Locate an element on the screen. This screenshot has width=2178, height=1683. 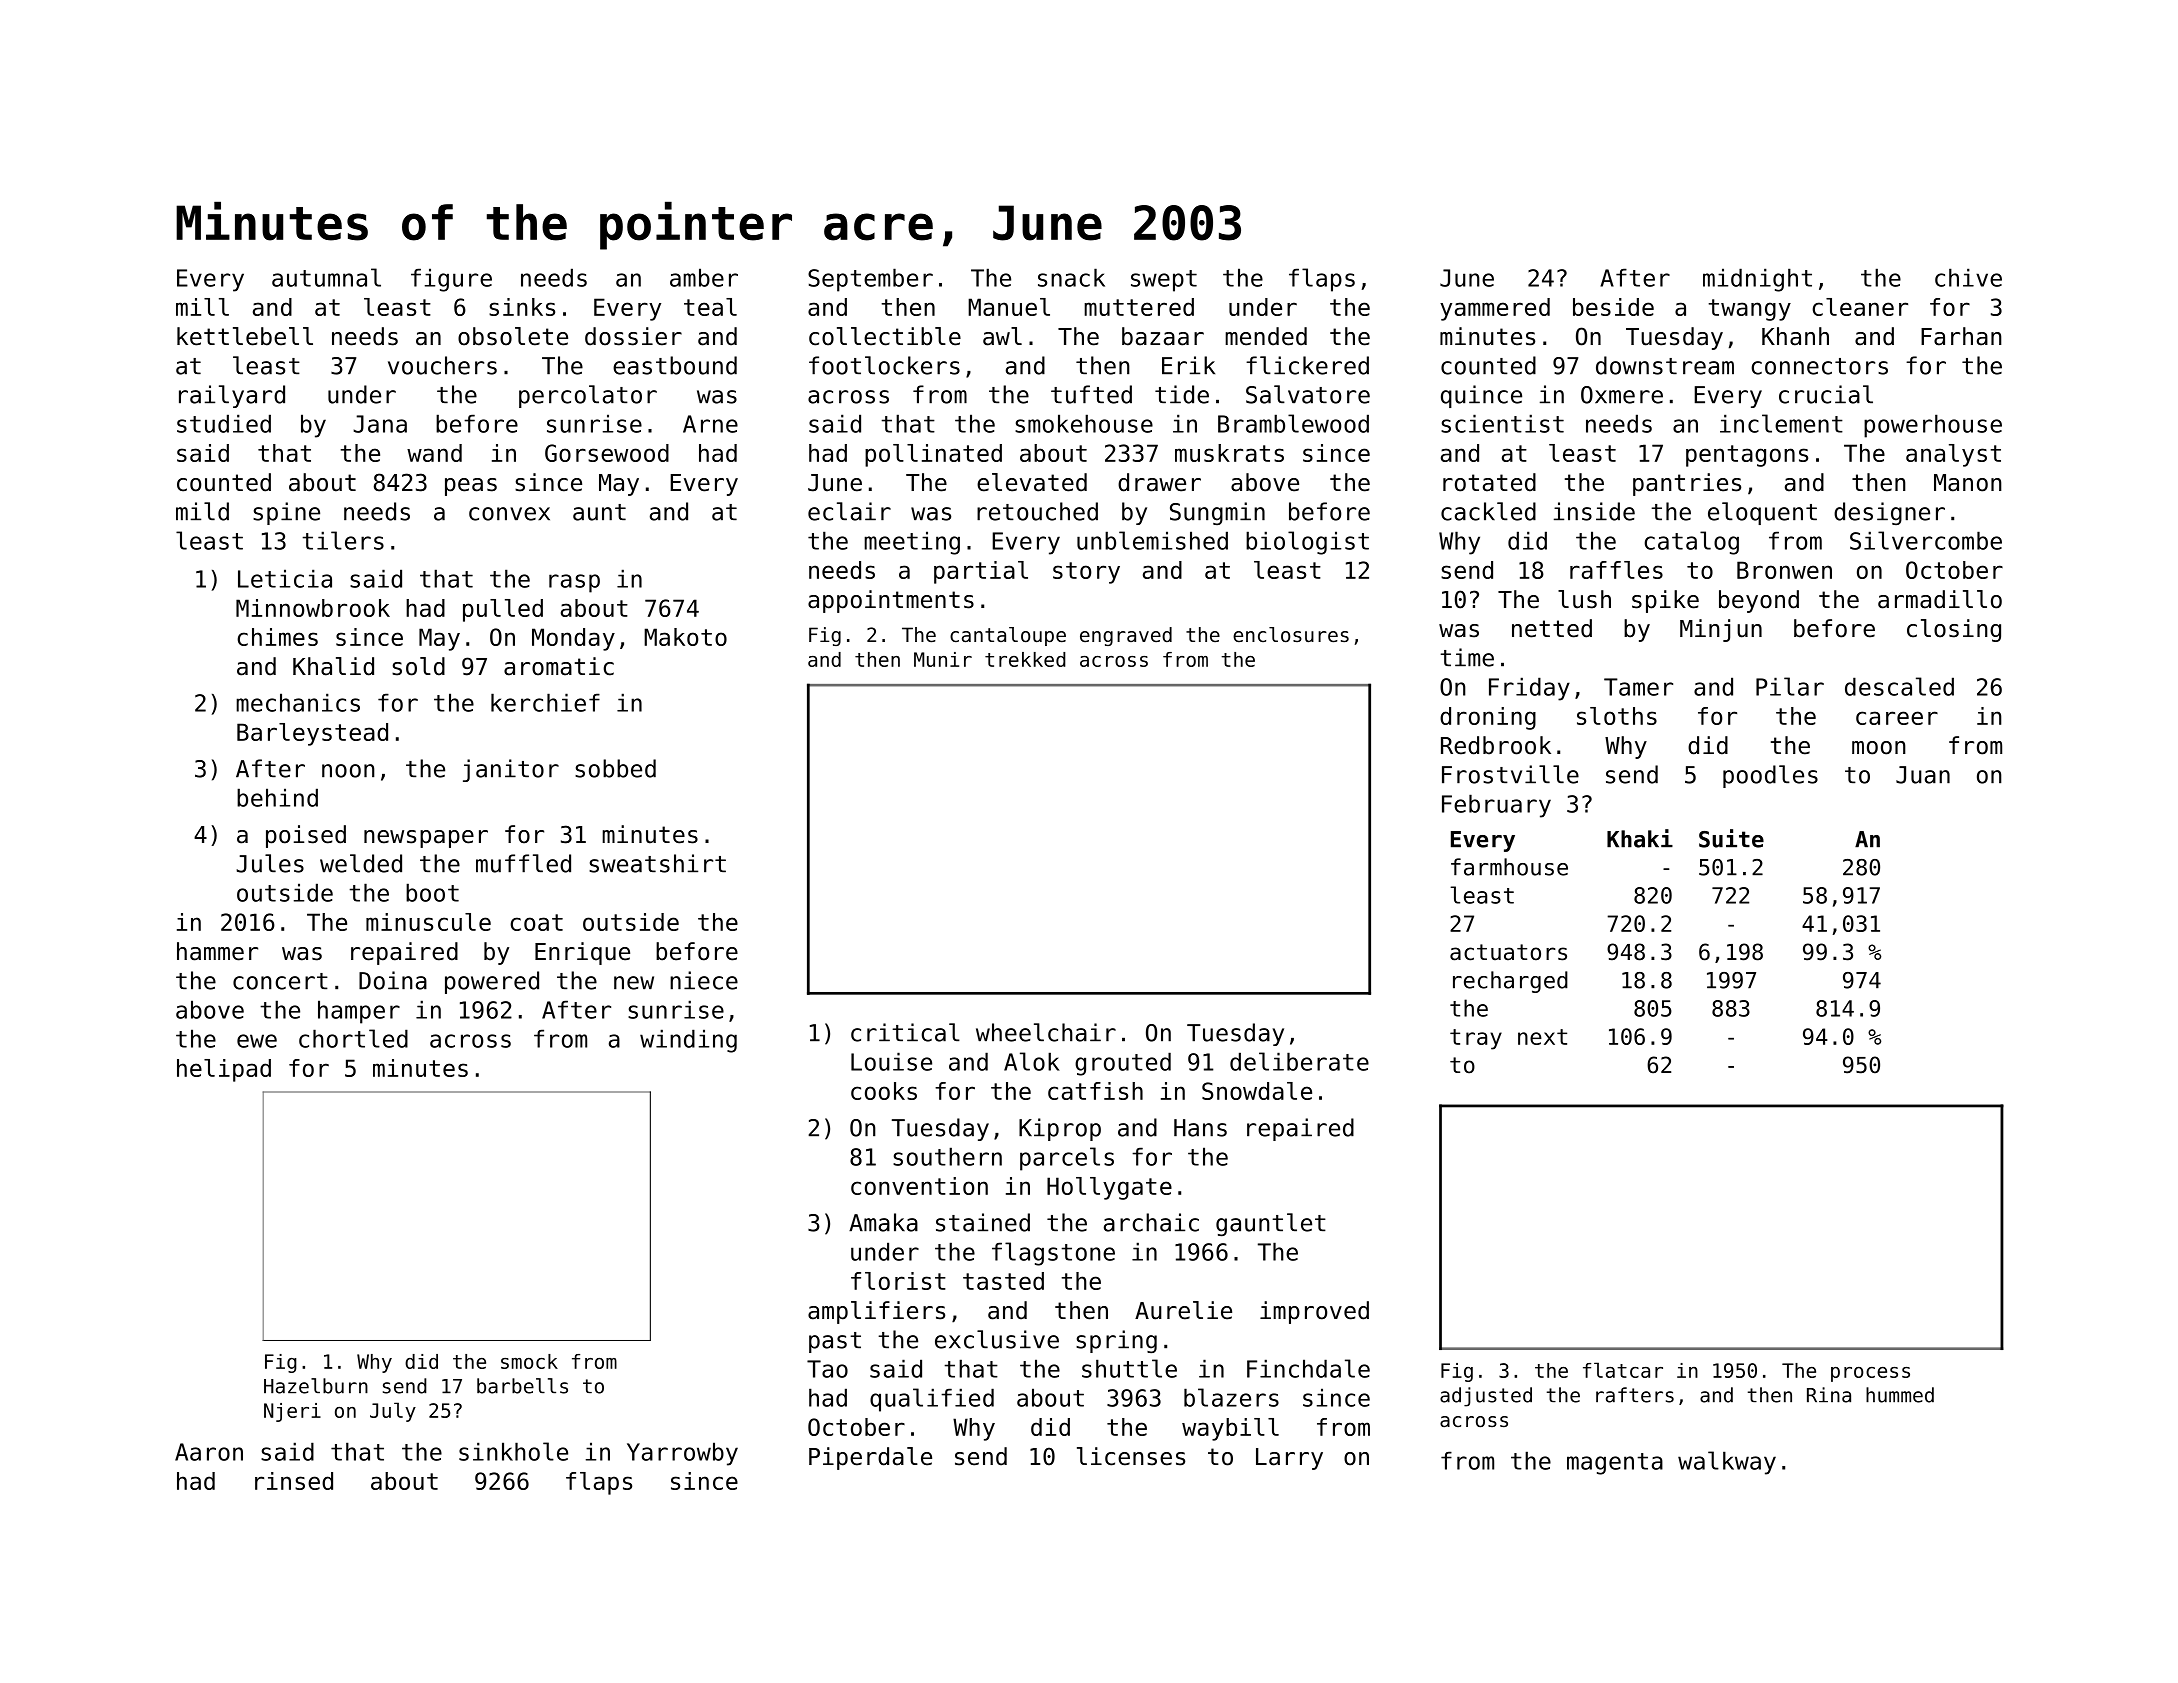
sloths is located at coordinates (1617, 716).
